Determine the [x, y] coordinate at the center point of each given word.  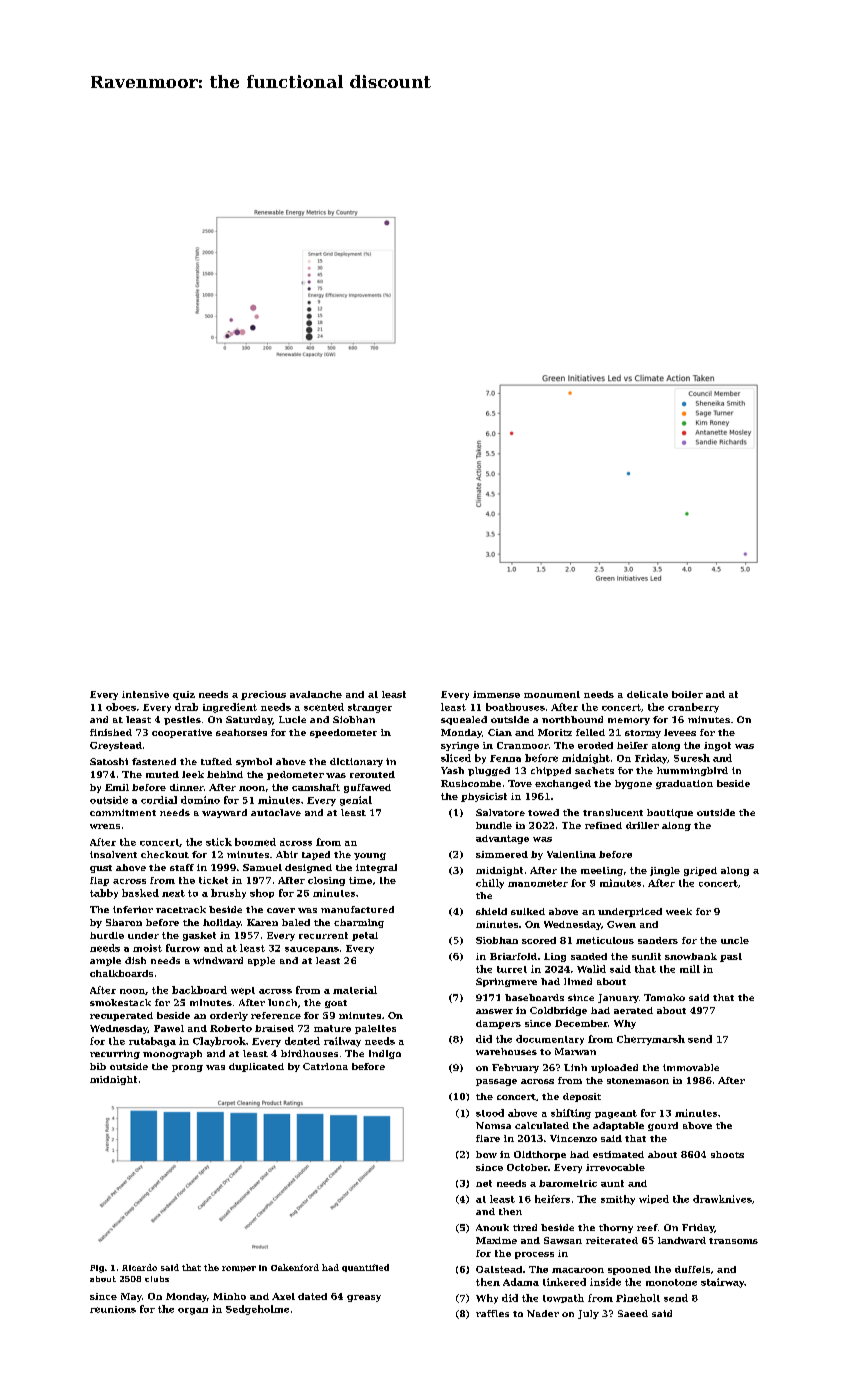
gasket [199, 936]
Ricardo [139, 1267]
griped [700, 871]
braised [274, 1028]
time [360, 880]
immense [496, 694]
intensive [145, 694]
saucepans [312, 950]
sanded [589, 956]
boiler [687, 694]
